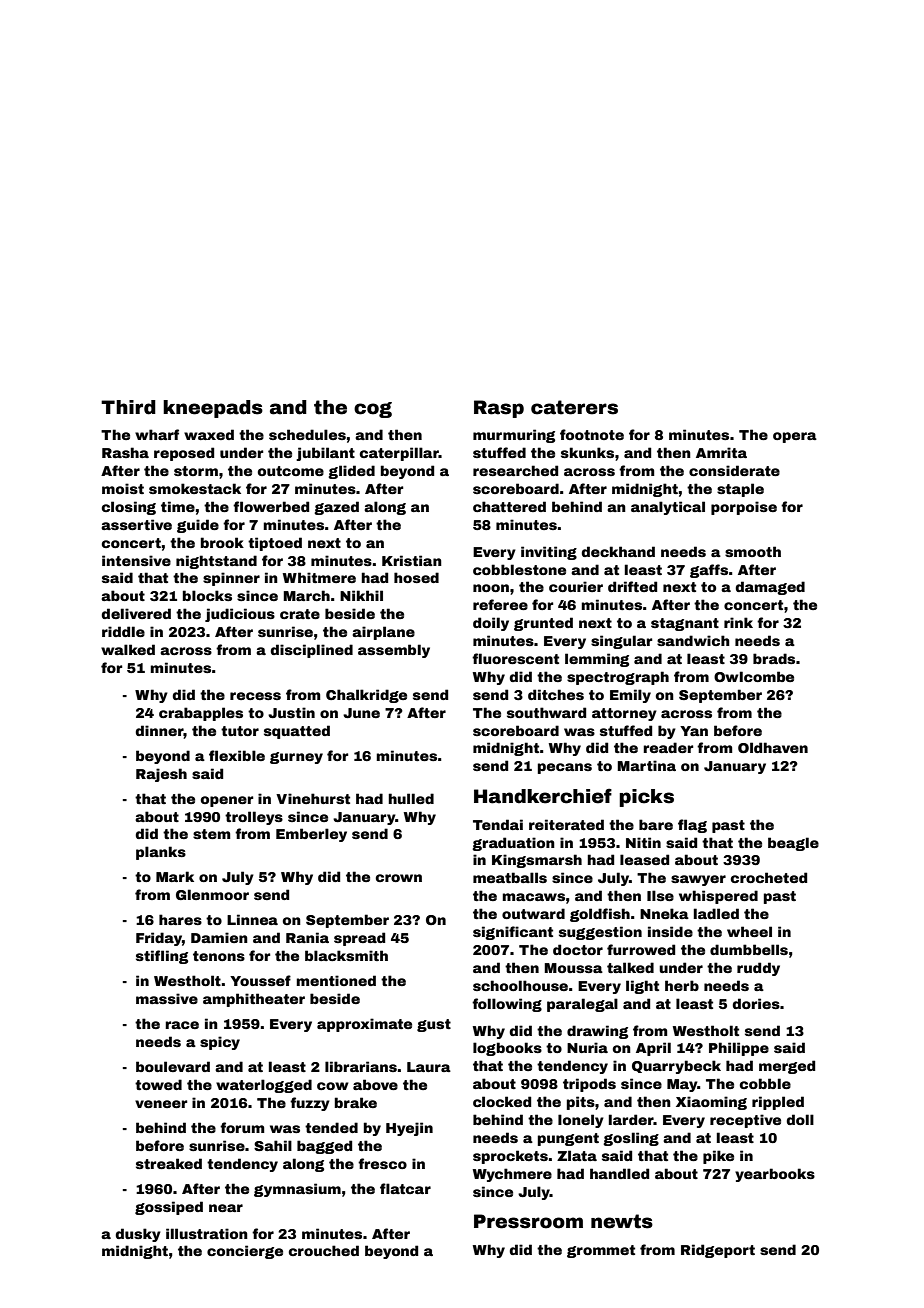 Image resolution: width=924 pixels, height=1308 pixels. I want to click on Xiaoming, so click(711, 1103).
